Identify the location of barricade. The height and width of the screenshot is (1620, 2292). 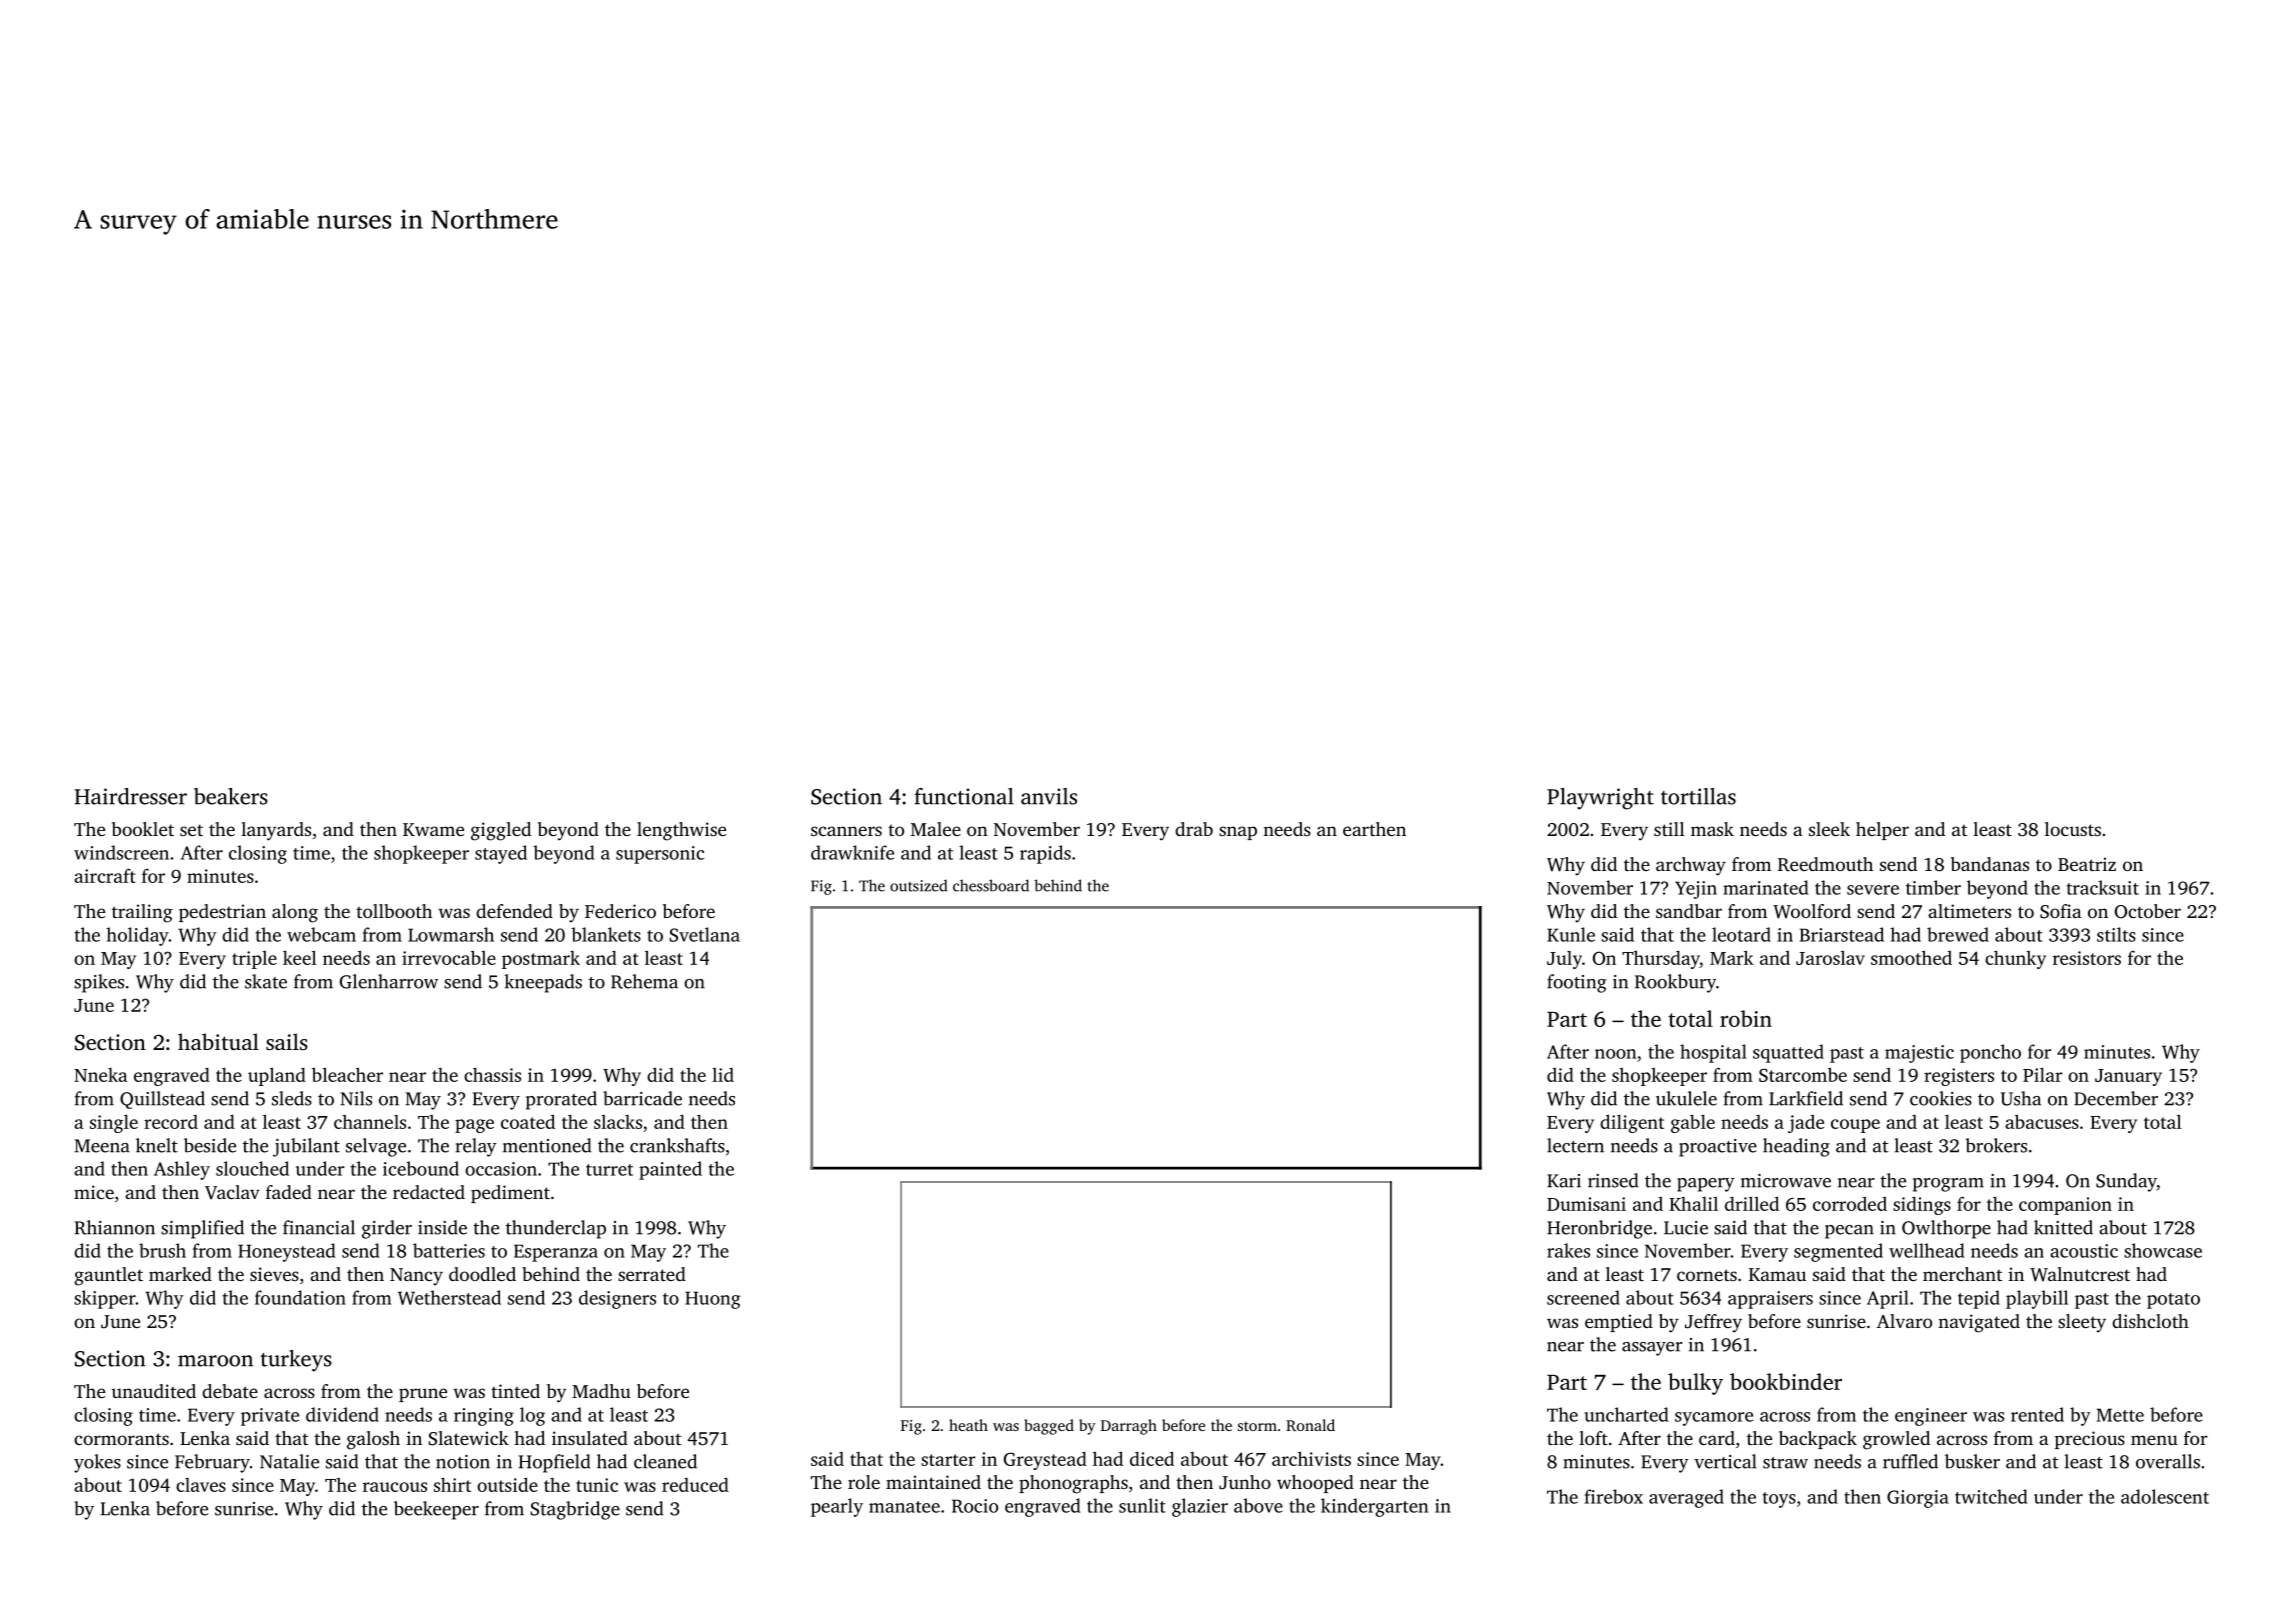
(642, 1098).
